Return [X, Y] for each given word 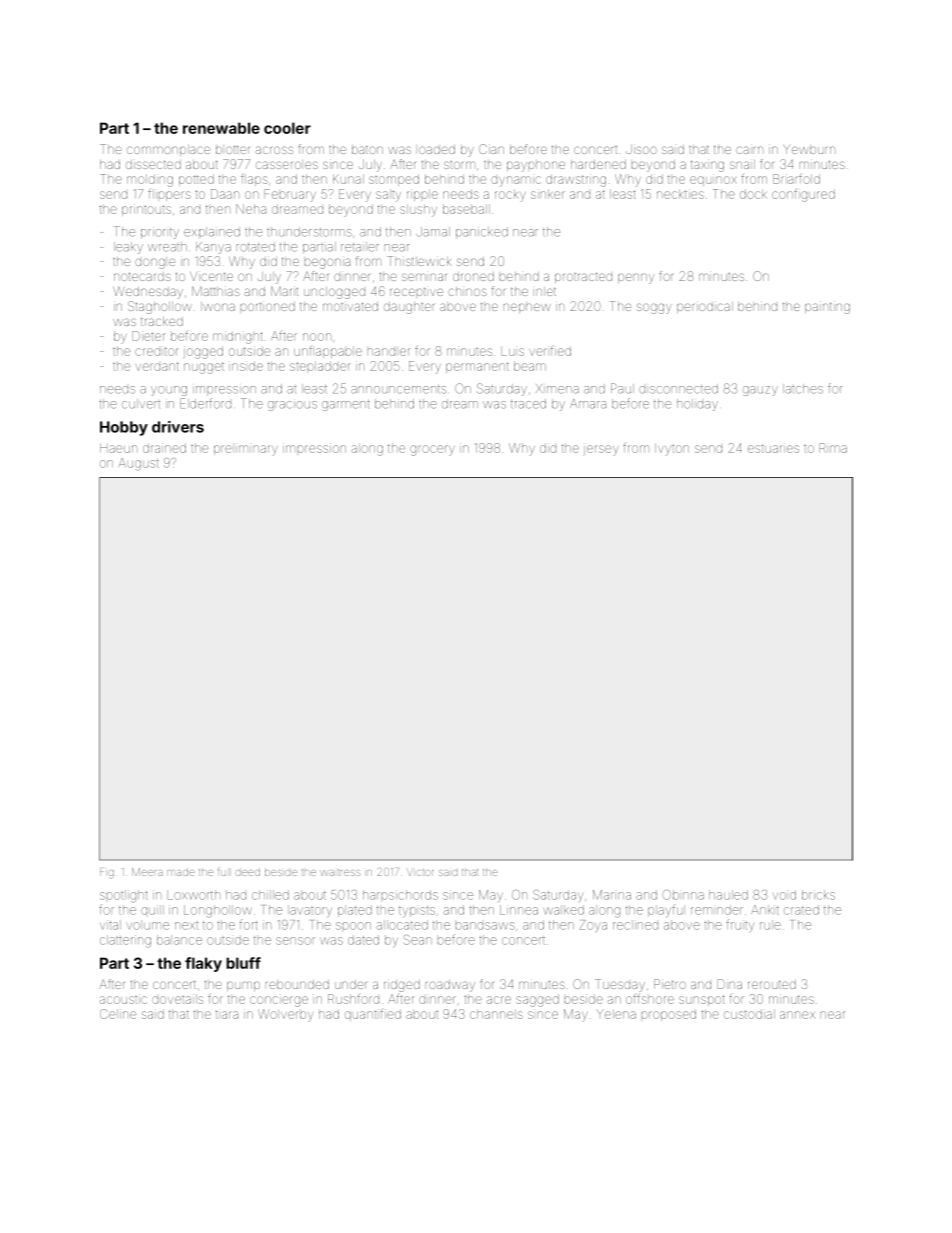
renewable [221, 128]
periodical [705, 307]
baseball [466, 209]
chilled [270, 895]
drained [164, 448]
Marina [612, 895]
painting [827, 308]
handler [389, 352]
